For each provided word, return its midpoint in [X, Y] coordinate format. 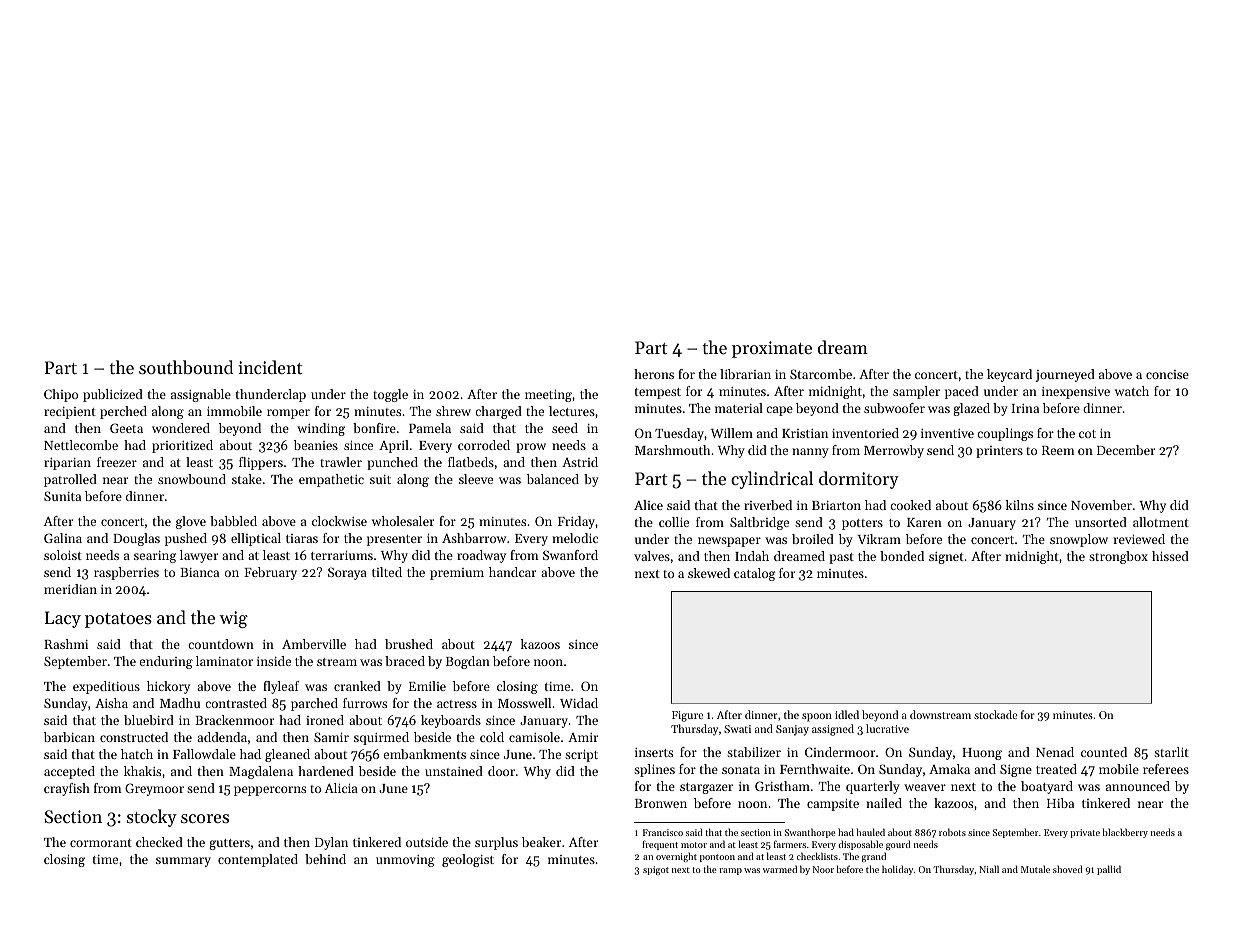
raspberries [126, 573]
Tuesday [679, 434]
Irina [1025, 408]
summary [183, 862]
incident [270, 367]
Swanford [570, 555]
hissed [1170, 556]
